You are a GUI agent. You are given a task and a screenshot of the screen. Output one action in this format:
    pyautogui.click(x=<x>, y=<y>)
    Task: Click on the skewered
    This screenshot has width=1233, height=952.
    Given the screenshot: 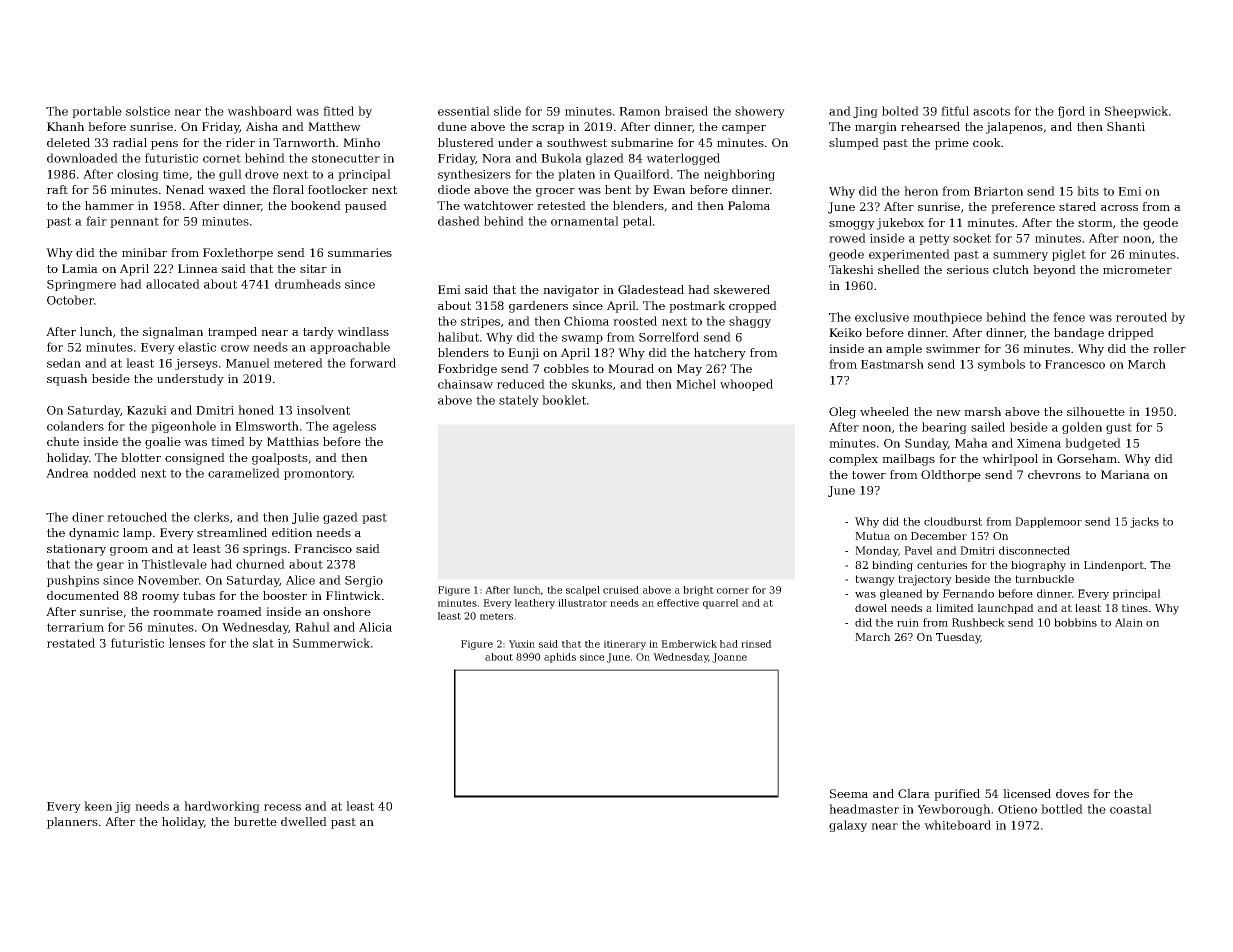 What is the action you would take?
    pyautogui.click(x=742, y=289)
